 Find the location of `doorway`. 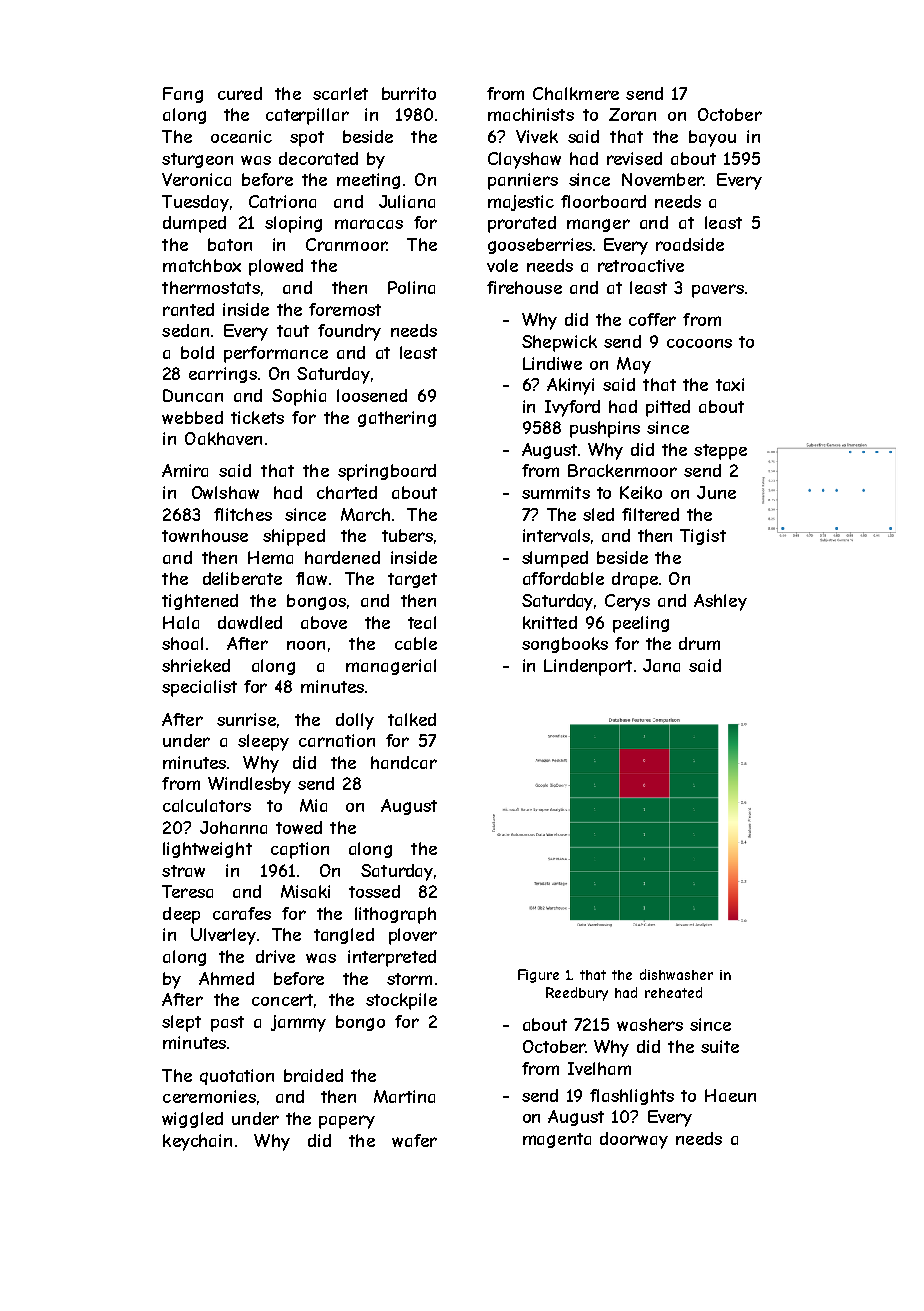

doorway is located at coordinates (634, 1140).
